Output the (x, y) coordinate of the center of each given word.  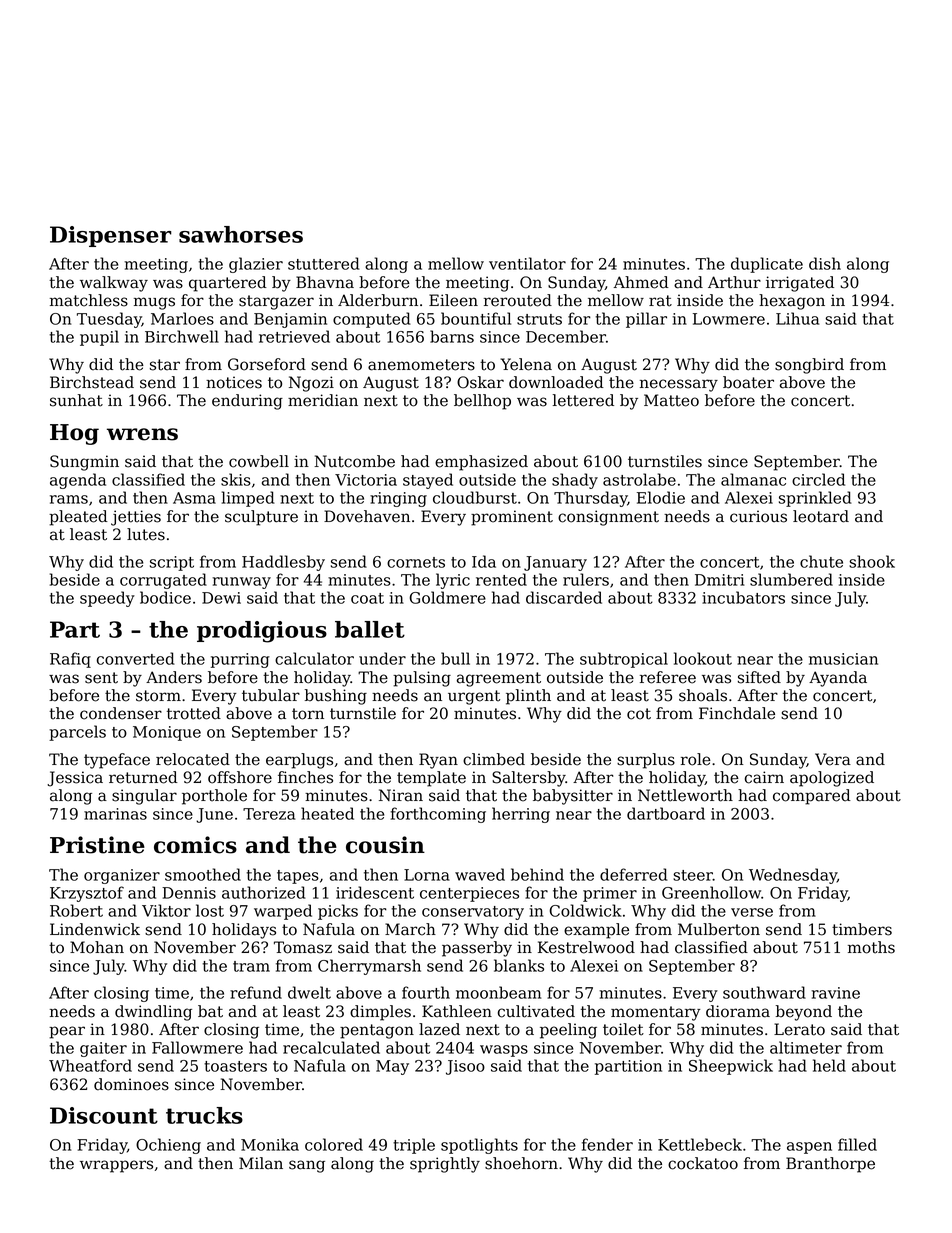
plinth (528, 697)
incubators (743, 597)
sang (307, 1166)
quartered (228, 284)
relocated (193, 759)
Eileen (453, 300)
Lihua (797, 318)
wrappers (116, 1166)
